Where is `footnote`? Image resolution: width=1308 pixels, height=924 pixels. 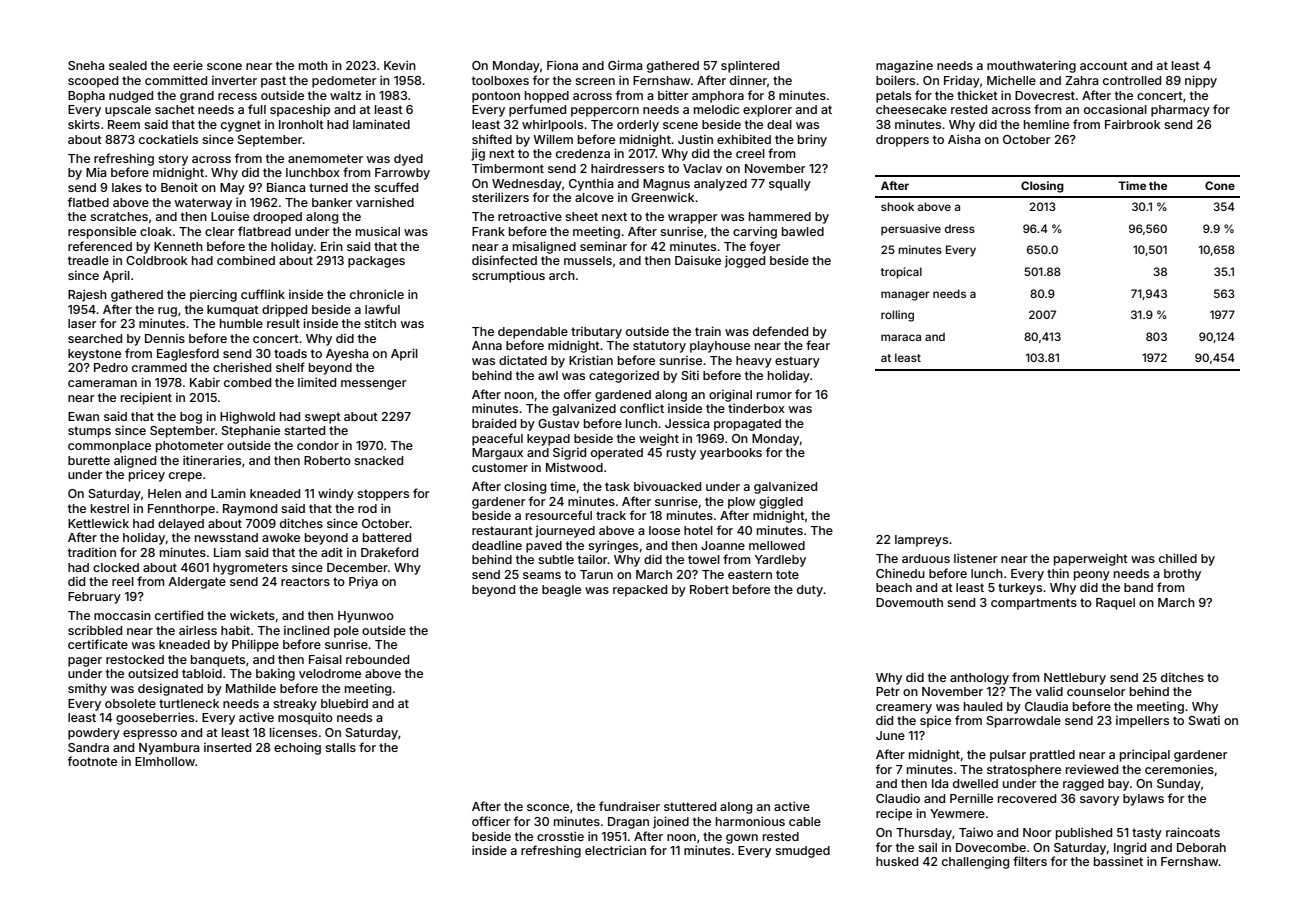
footnote is located at coordinates (92, 761).
